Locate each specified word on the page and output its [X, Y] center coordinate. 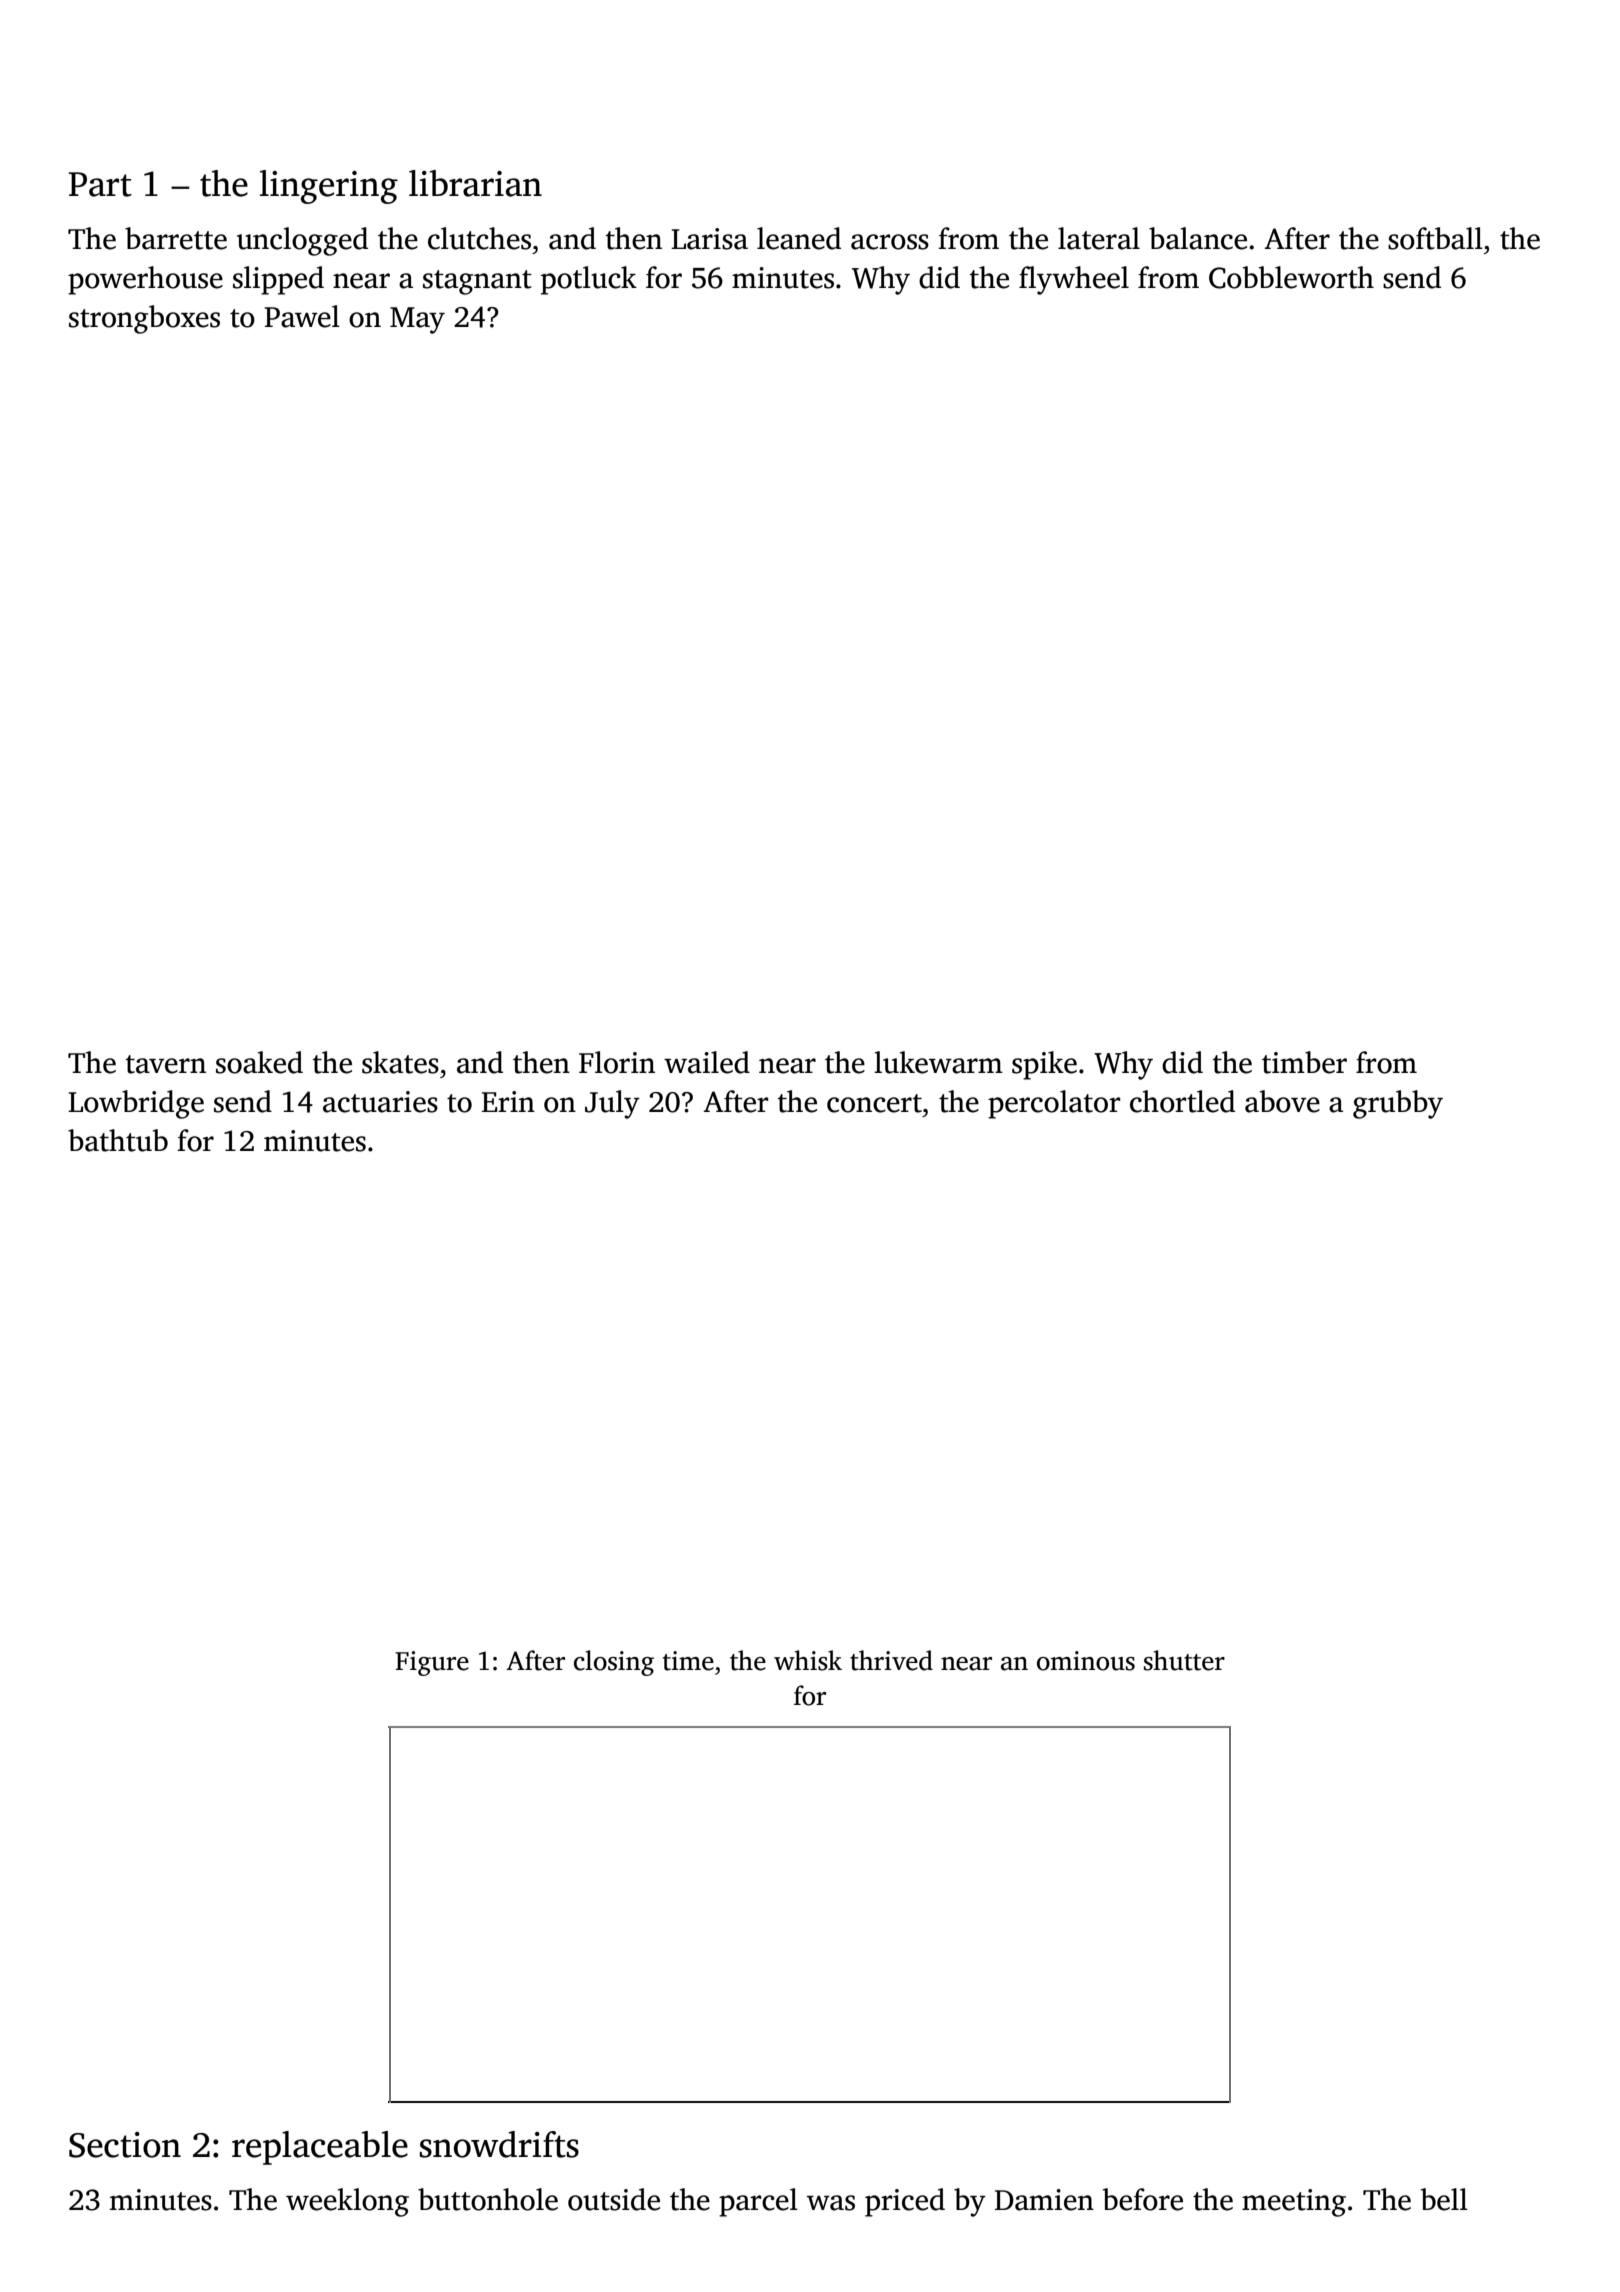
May [417, 320]
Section [125, 2145]
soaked [259, 1062]
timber [1304, 1062]
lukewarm [938, 1062]
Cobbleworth [1291, 277]
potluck [589, 280]
